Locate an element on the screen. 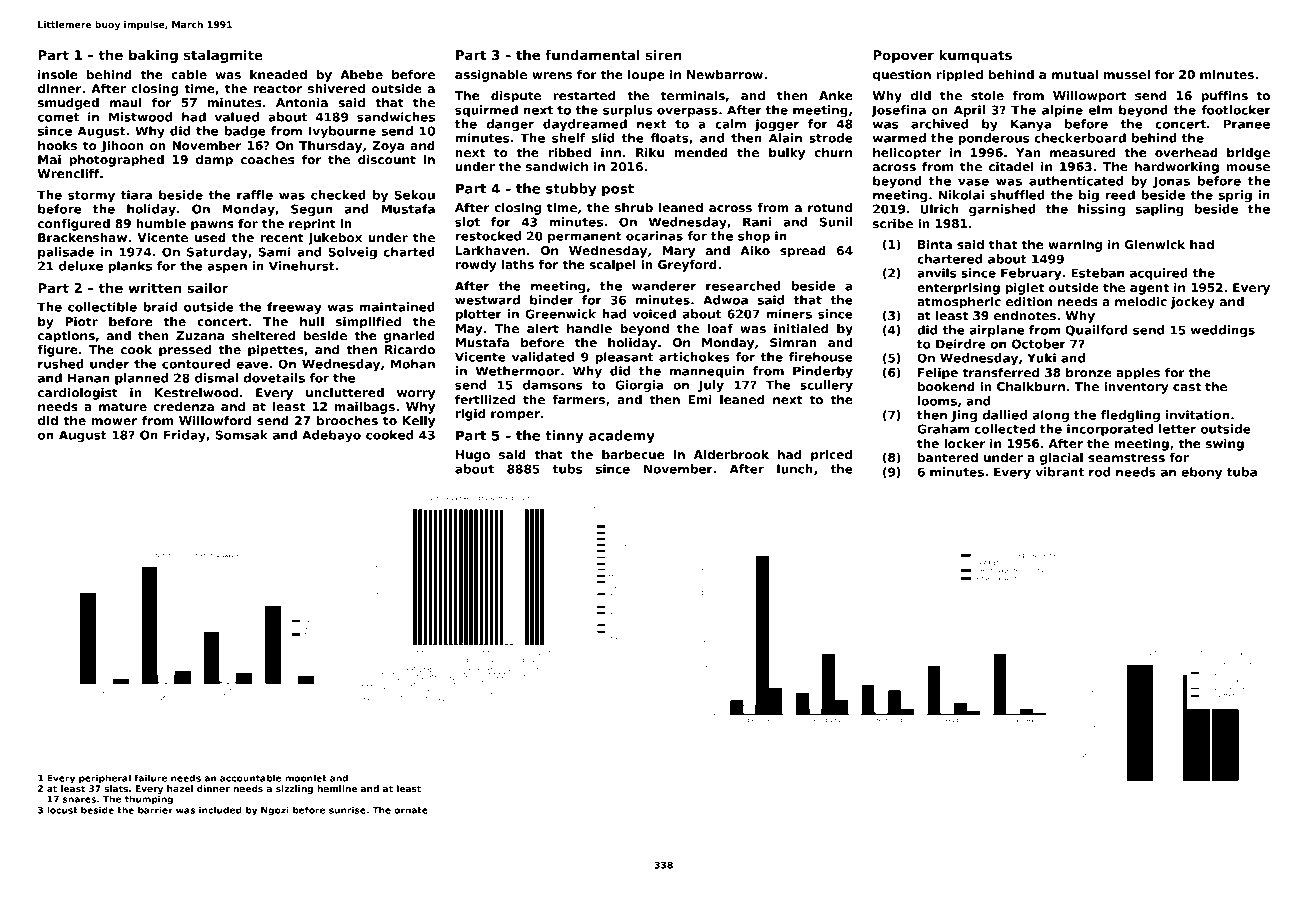 This screenshot has height=924, width=1308. Alderbrook is located at coordinates (731, 454).
